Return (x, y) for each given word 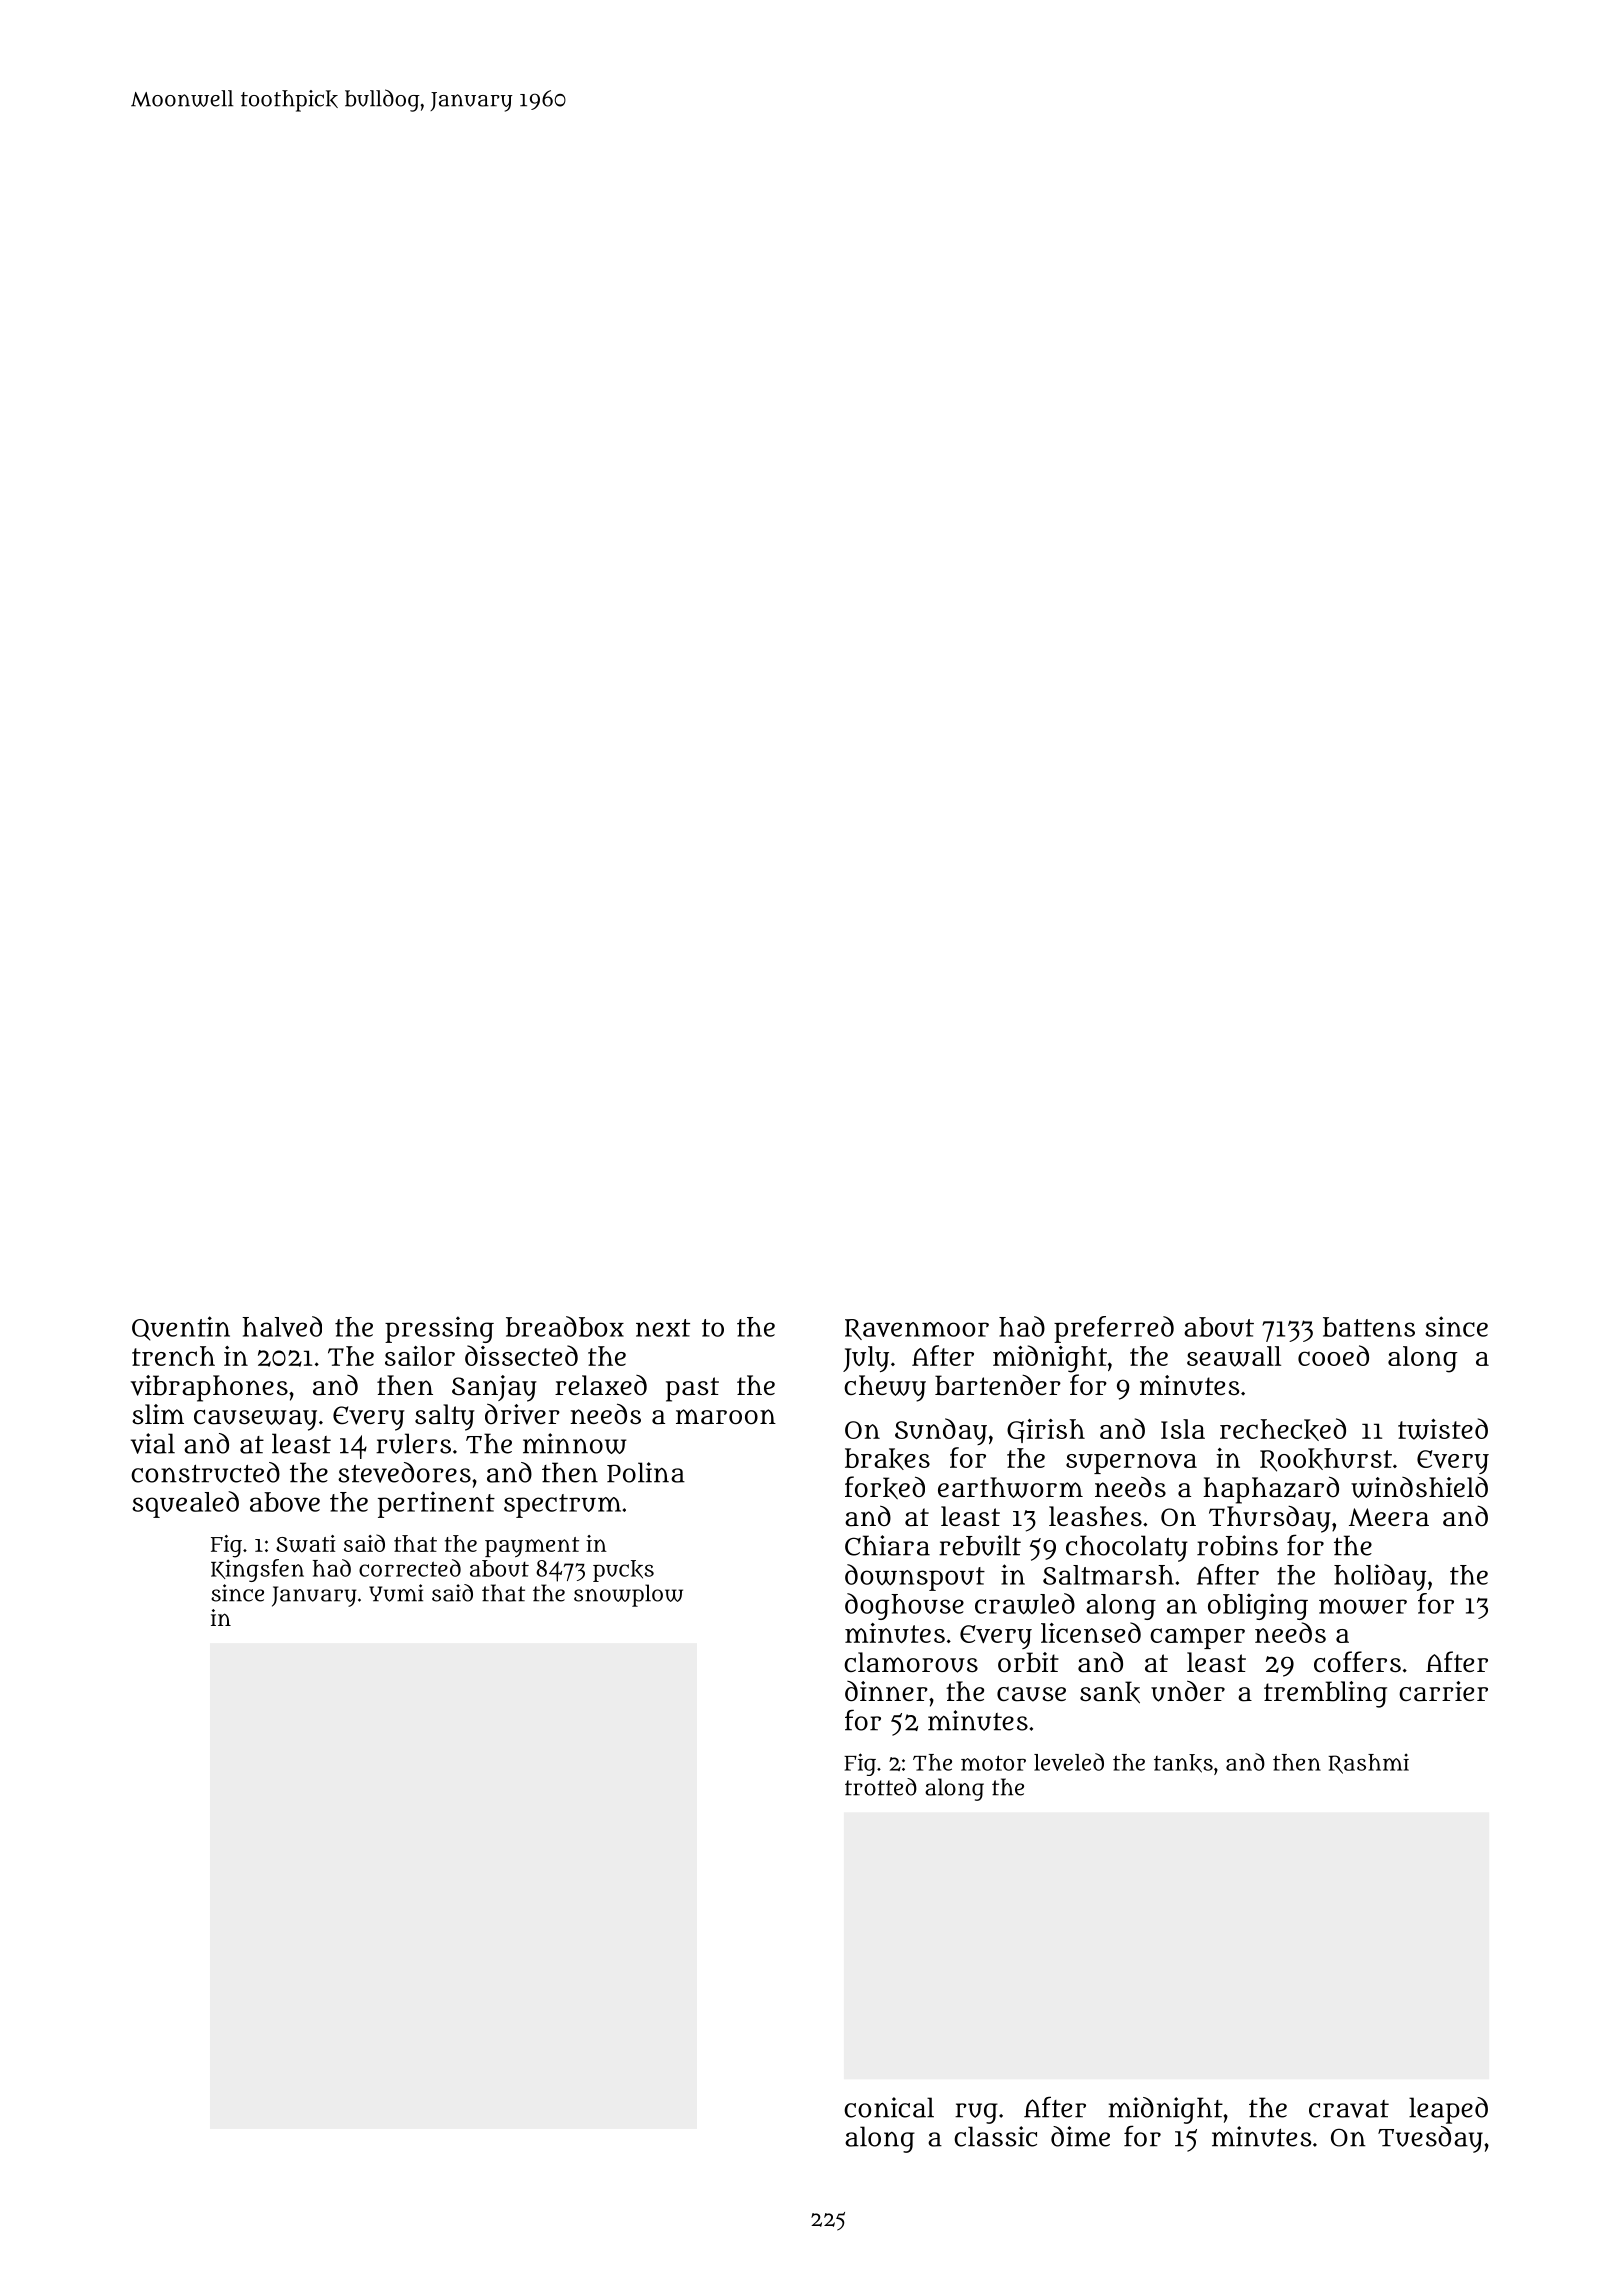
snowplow (628, 1595)
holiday (1380, 1577)
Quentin (181, 1328)
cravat (1349, 2109)
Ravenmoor (917, 1329)
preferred (1114, 1329)
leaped (1448, 2110)
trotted (881, 1787)
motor (993, 1763)
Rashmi (1368, 1763)
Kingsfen (257, 1570)
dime (1080, 2136)
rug (976, 2113)
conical (889, 2107)
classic (995, 2136)
